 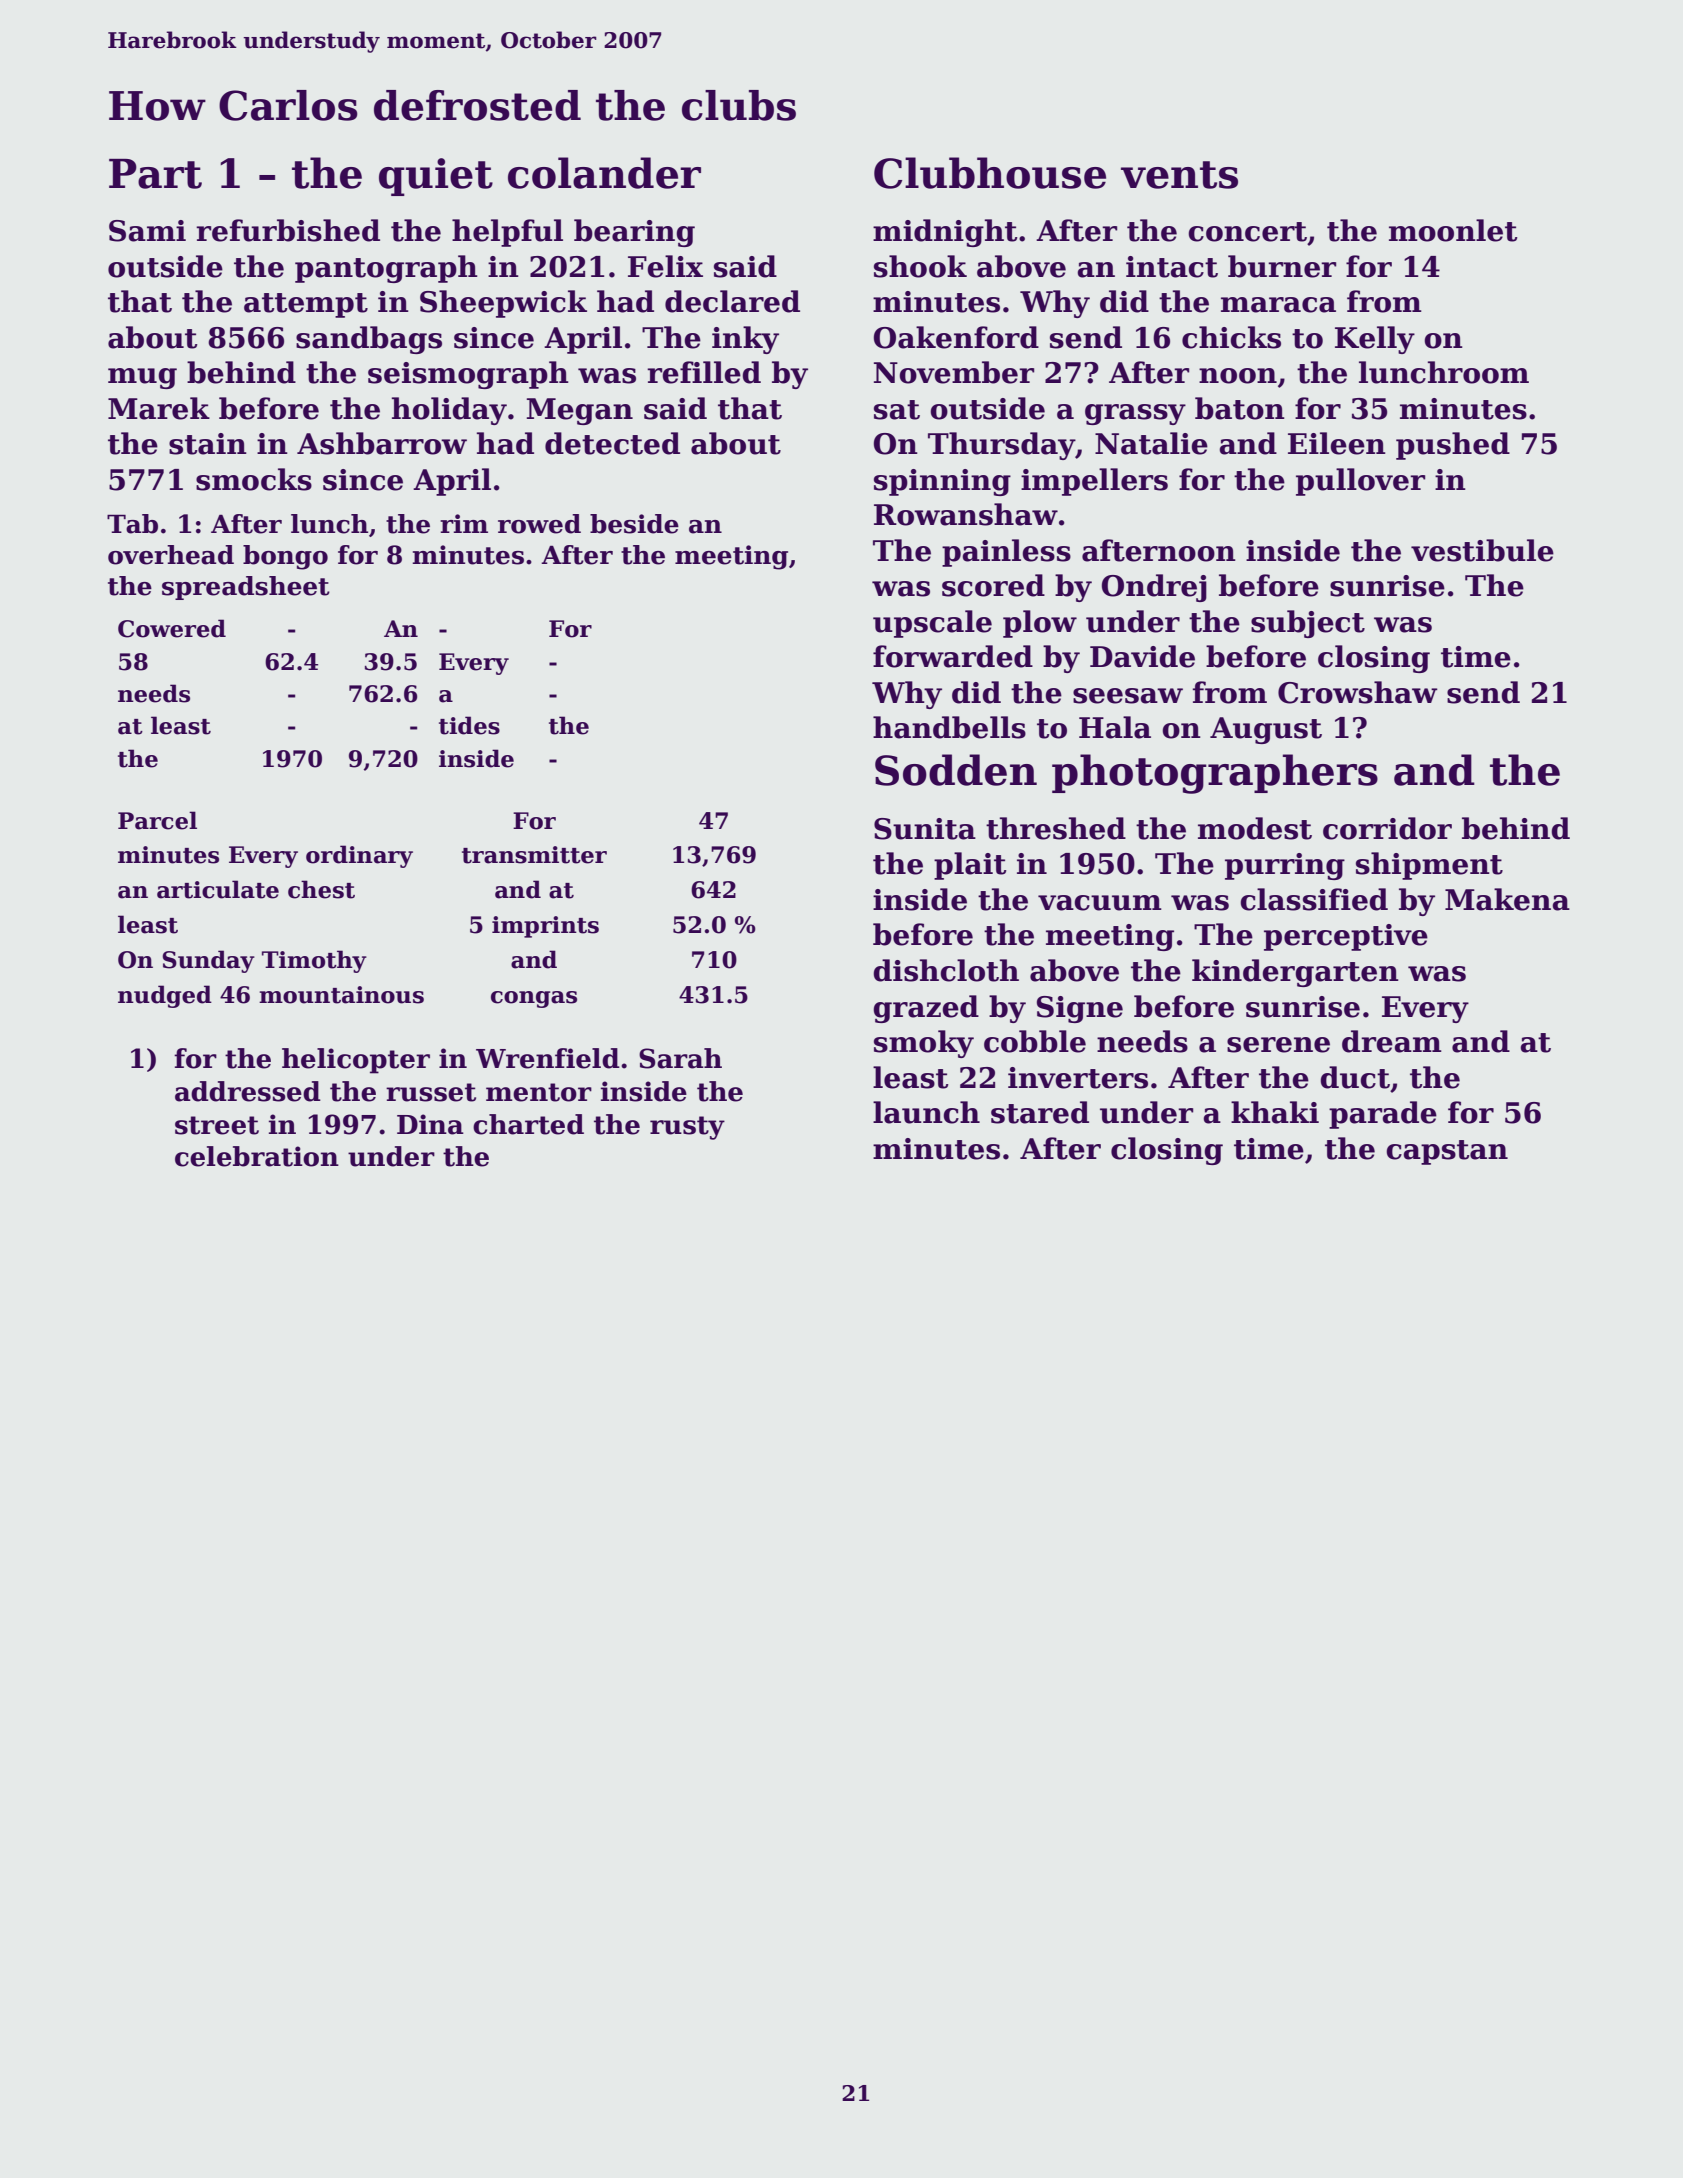 I want to click on pushed, so click(x=1453, y=446).
